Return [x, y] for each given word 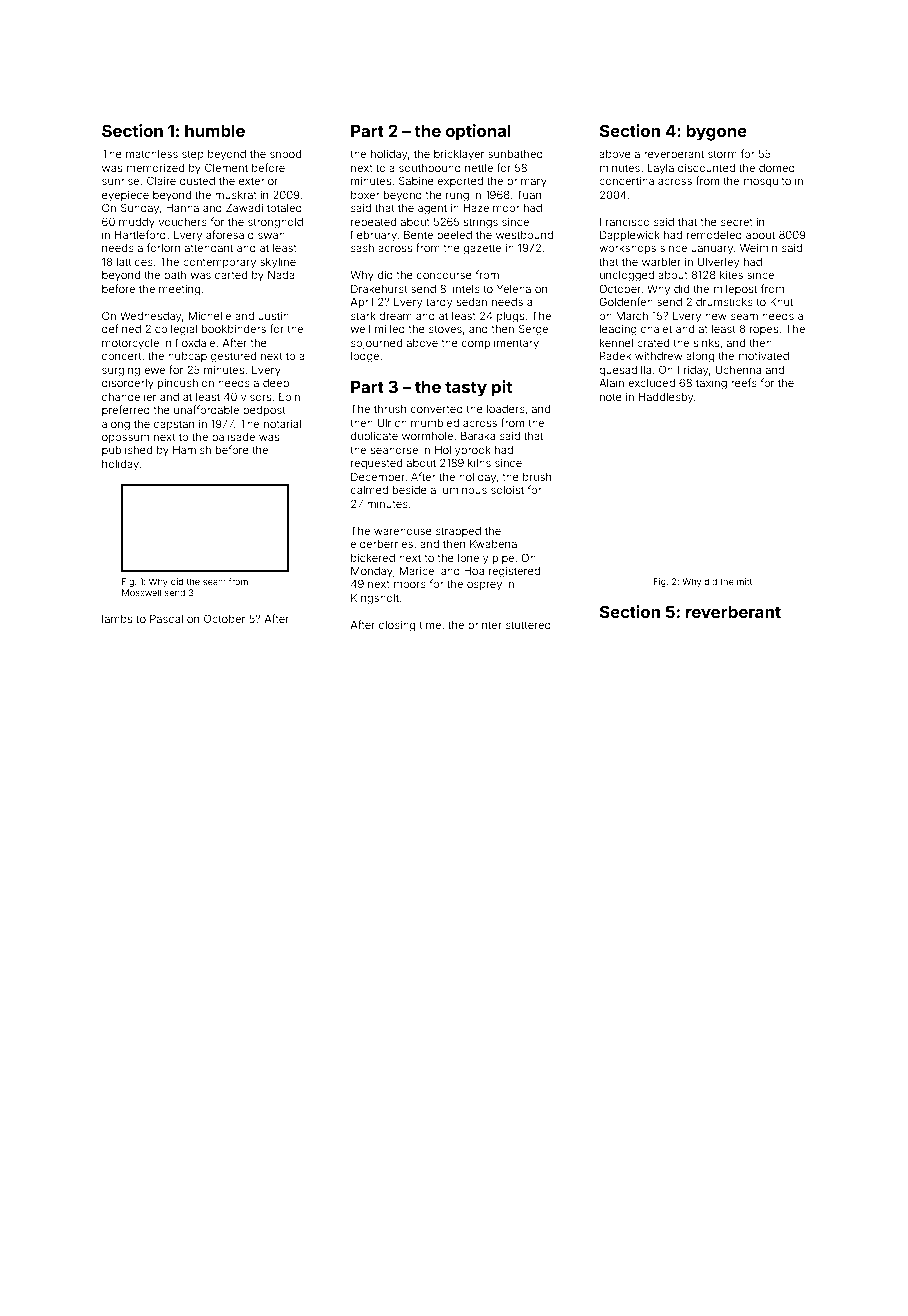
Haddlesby [666, 398]
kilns [479, 463]
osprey [484, 586]
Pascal [166, 619]
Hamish [192, 450]
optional [478, 132]
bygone [717, 133]
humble [215, 131]
